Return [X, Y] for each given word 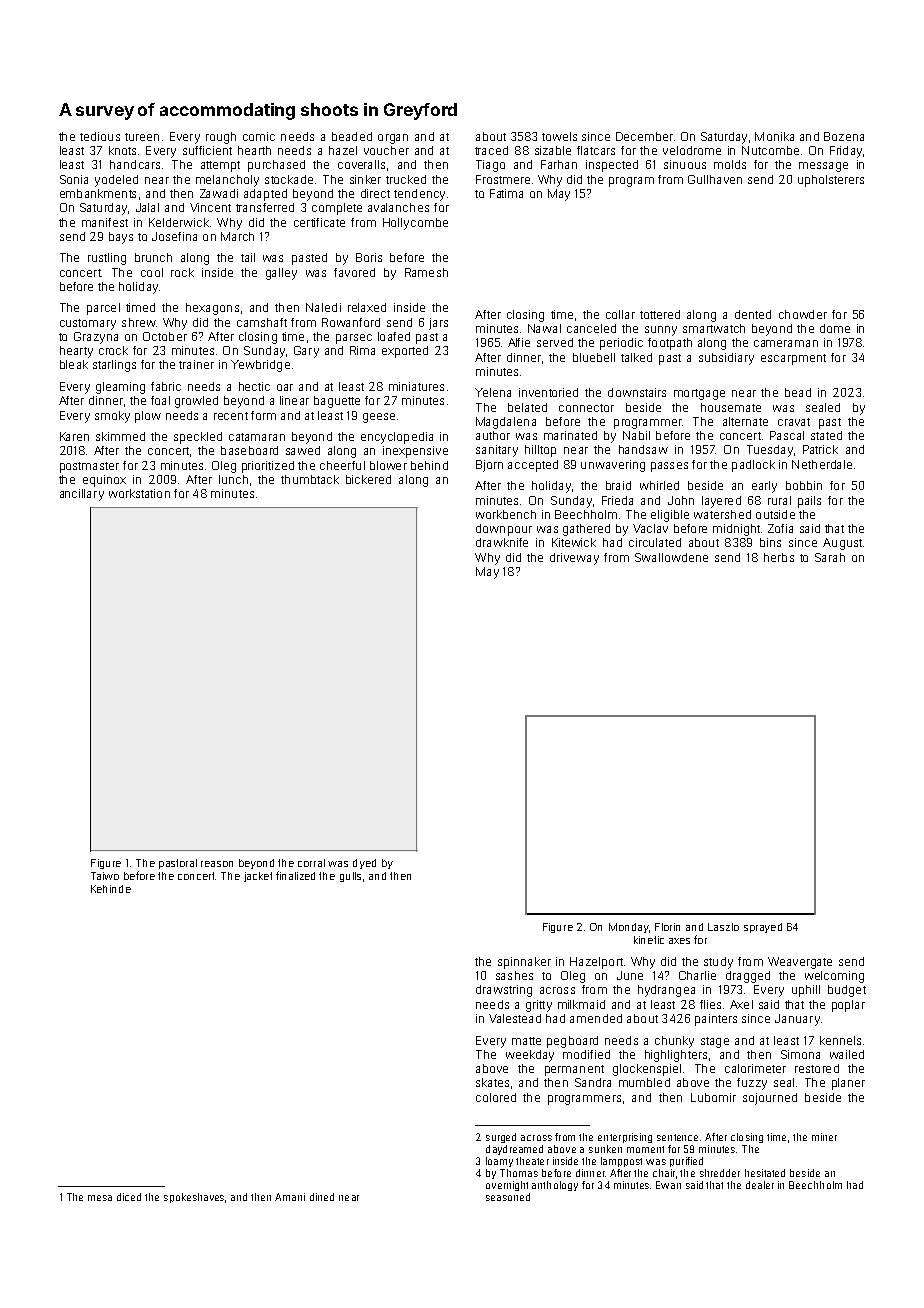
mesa [100, 1198]
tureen [142, 137]
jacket [258, 877]
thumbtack [310, 479]
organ [393, 139]
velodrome [692, 150]
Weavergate [800, 963]
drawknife [502, 542]
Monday [629, 928]
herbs [779, 557]
